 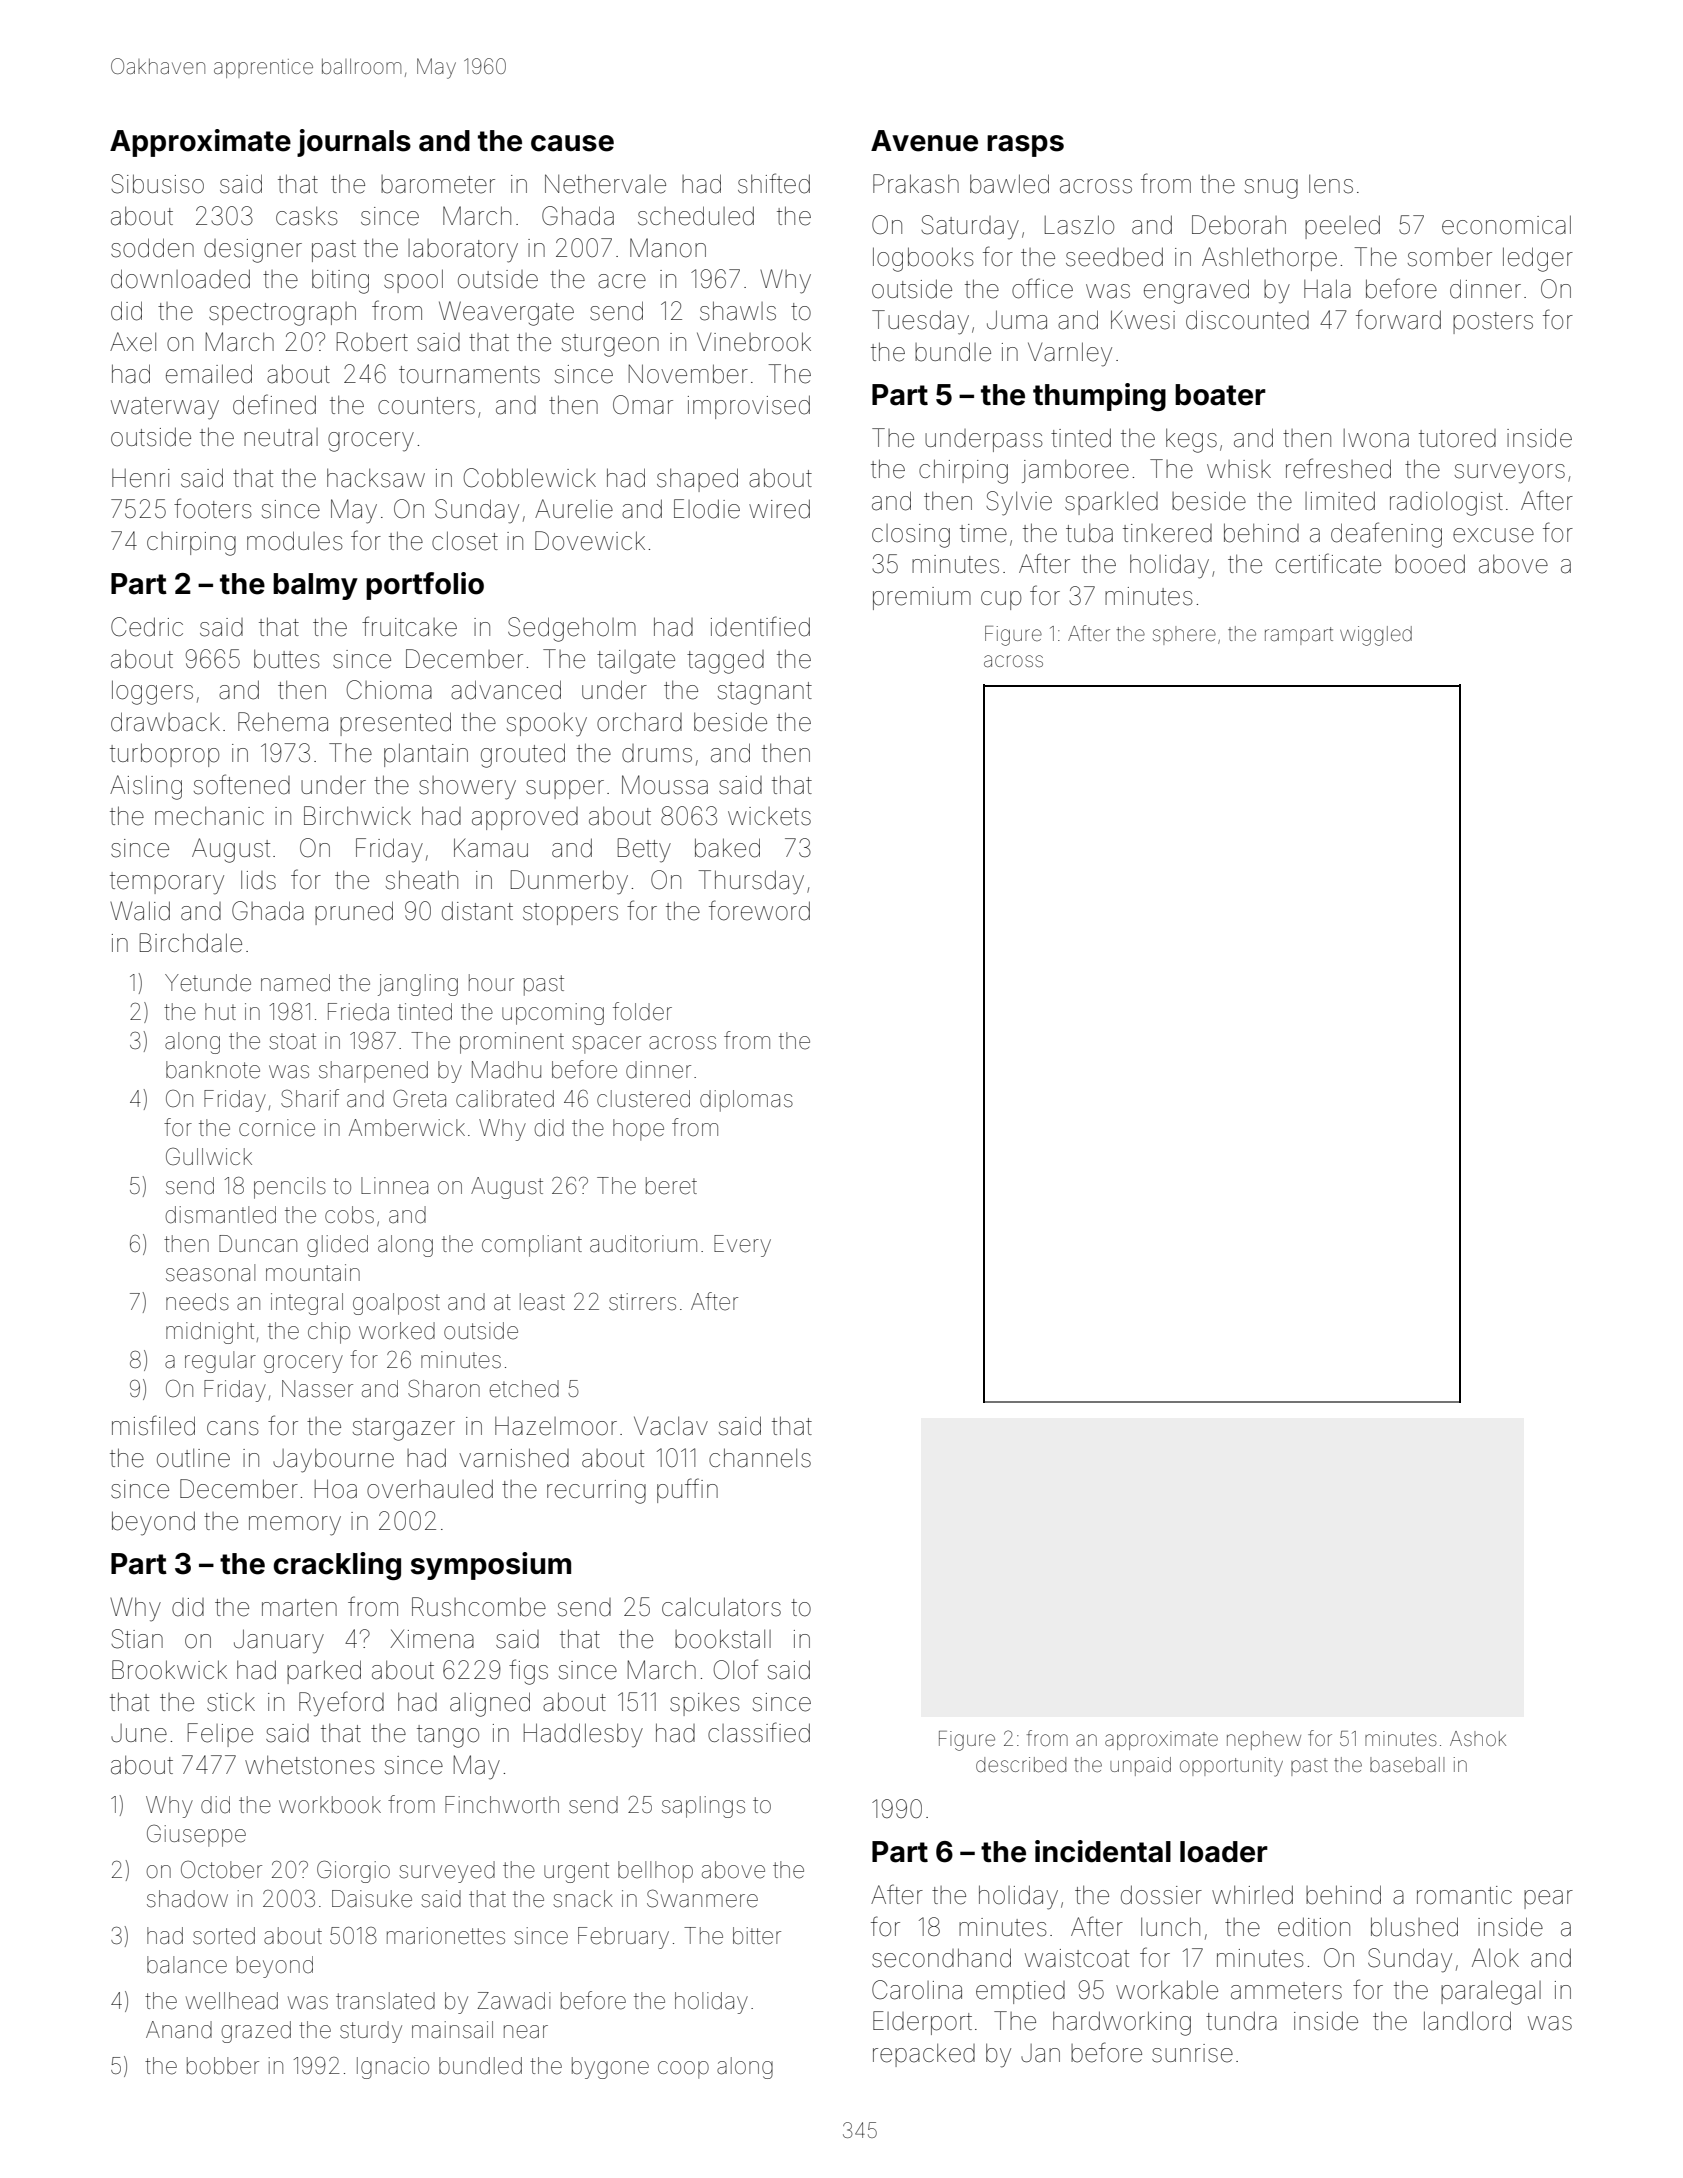 I want to click on snug, so click(x=1271, y=189).
